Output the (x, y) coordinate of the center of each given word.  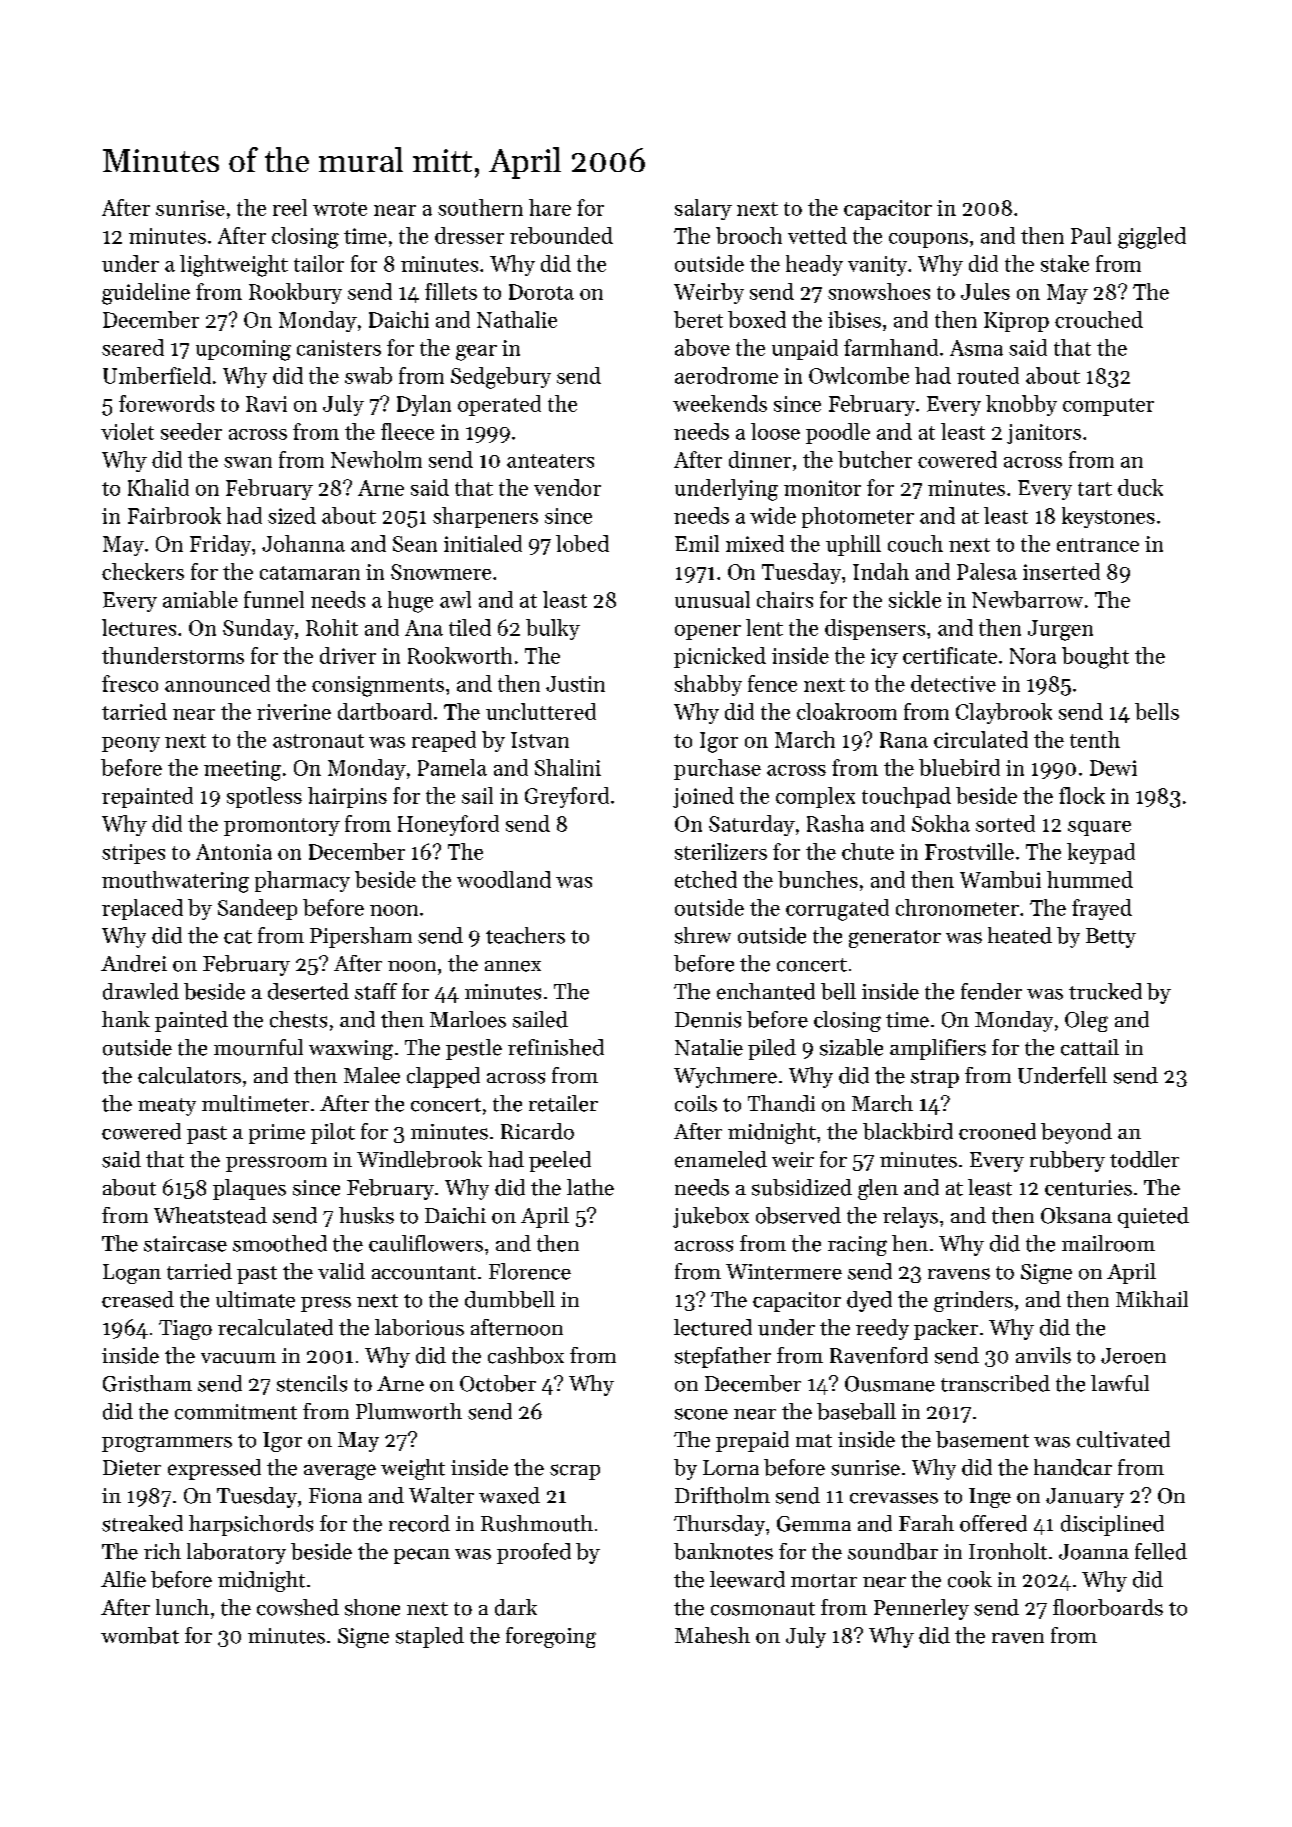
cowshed (298, 1607)
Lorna (731, 1468)
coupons (928, 240)
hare (550, 207)
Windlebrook (419, 1159)
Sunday (258, 629)
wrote (340, 209)
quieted (1153, 1217)
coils (696, 1103)
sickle (915, 599)
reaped (444, 741)
